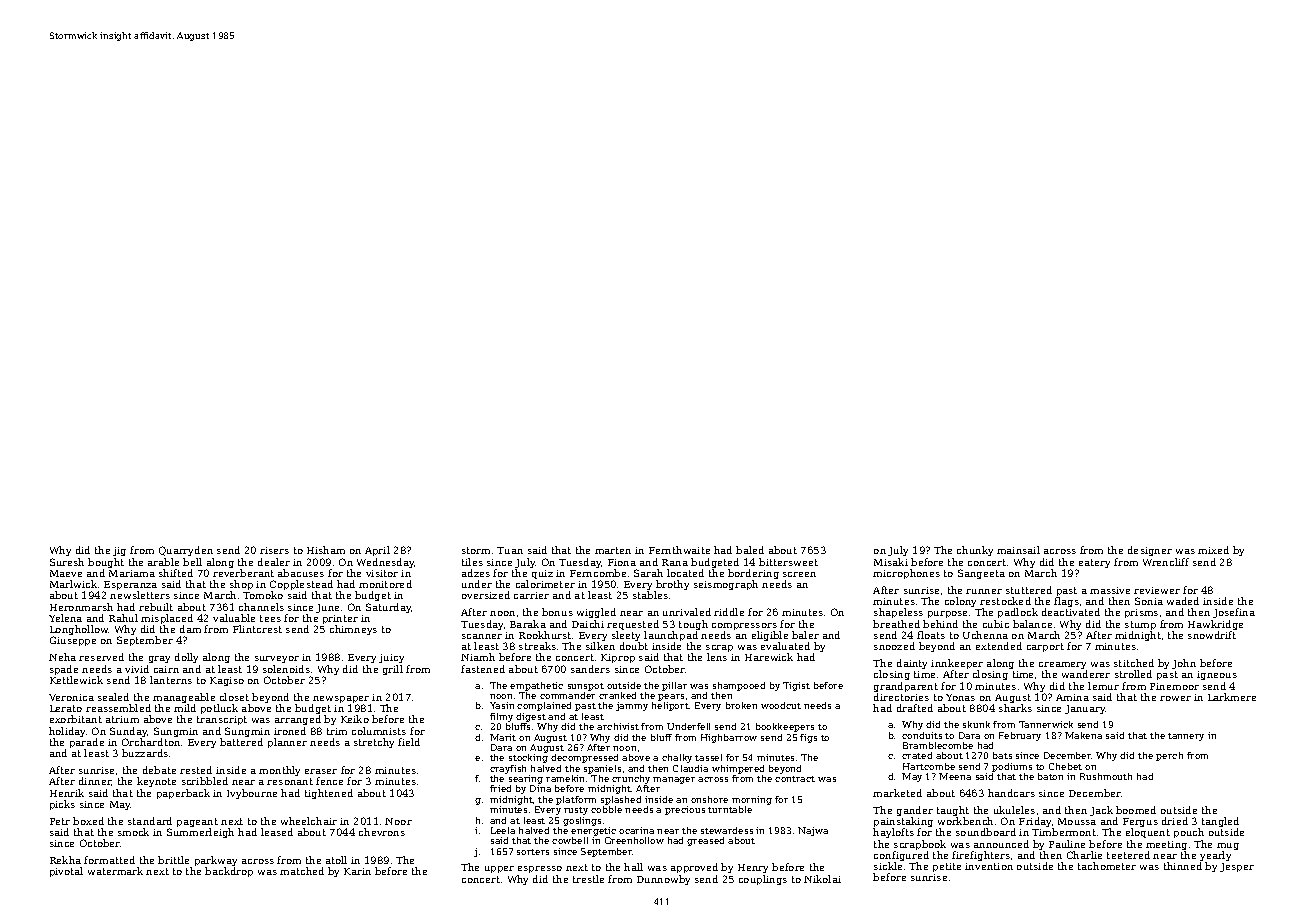 This image has height=924, width=1308. What do you see at coordinates (186, 551) in the image?
I see `Quarryden` at bounding box center [186, 551].
